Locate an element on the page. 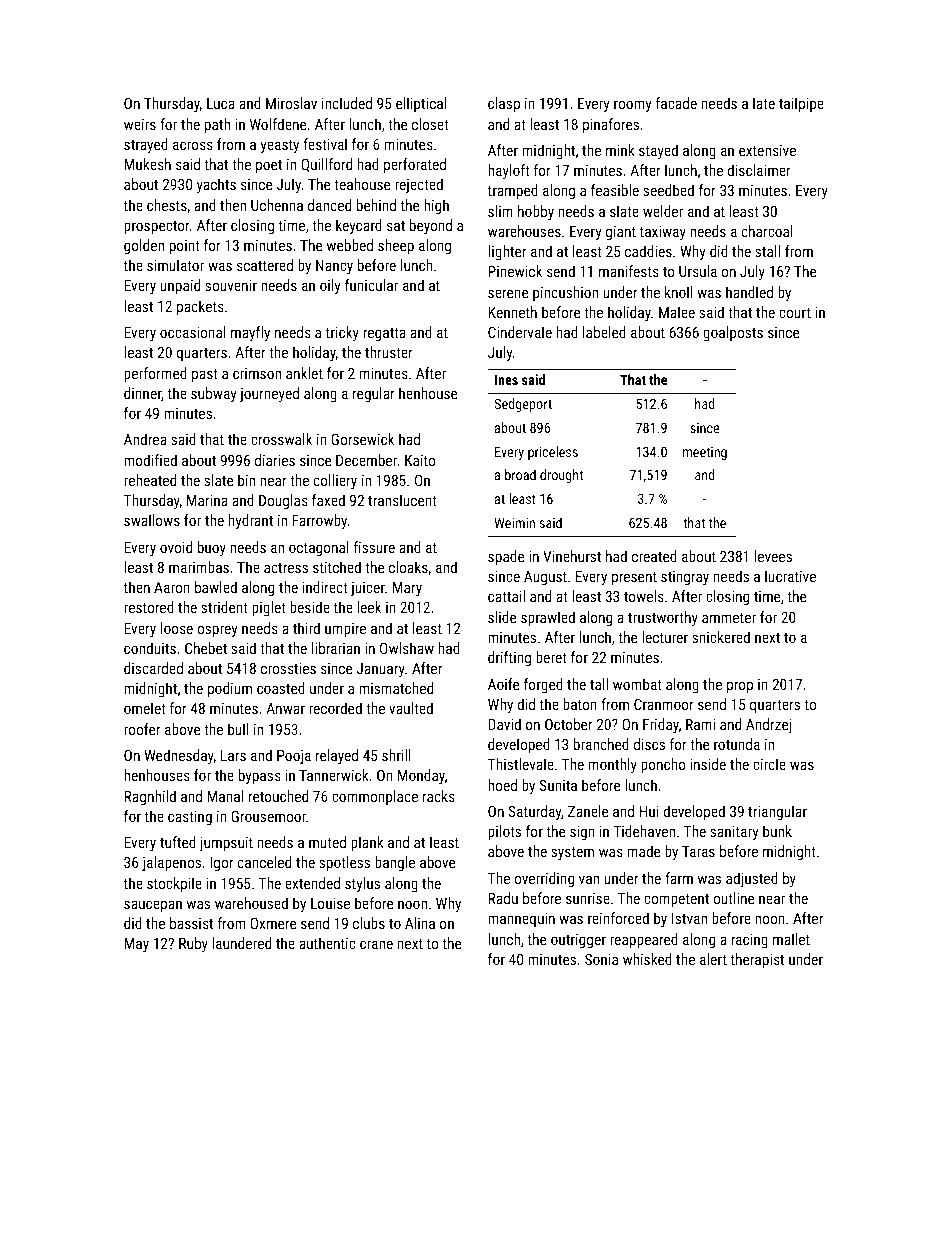 The height and width of the image is (1233, 952). weirs is located at coordinates (140, 124).
